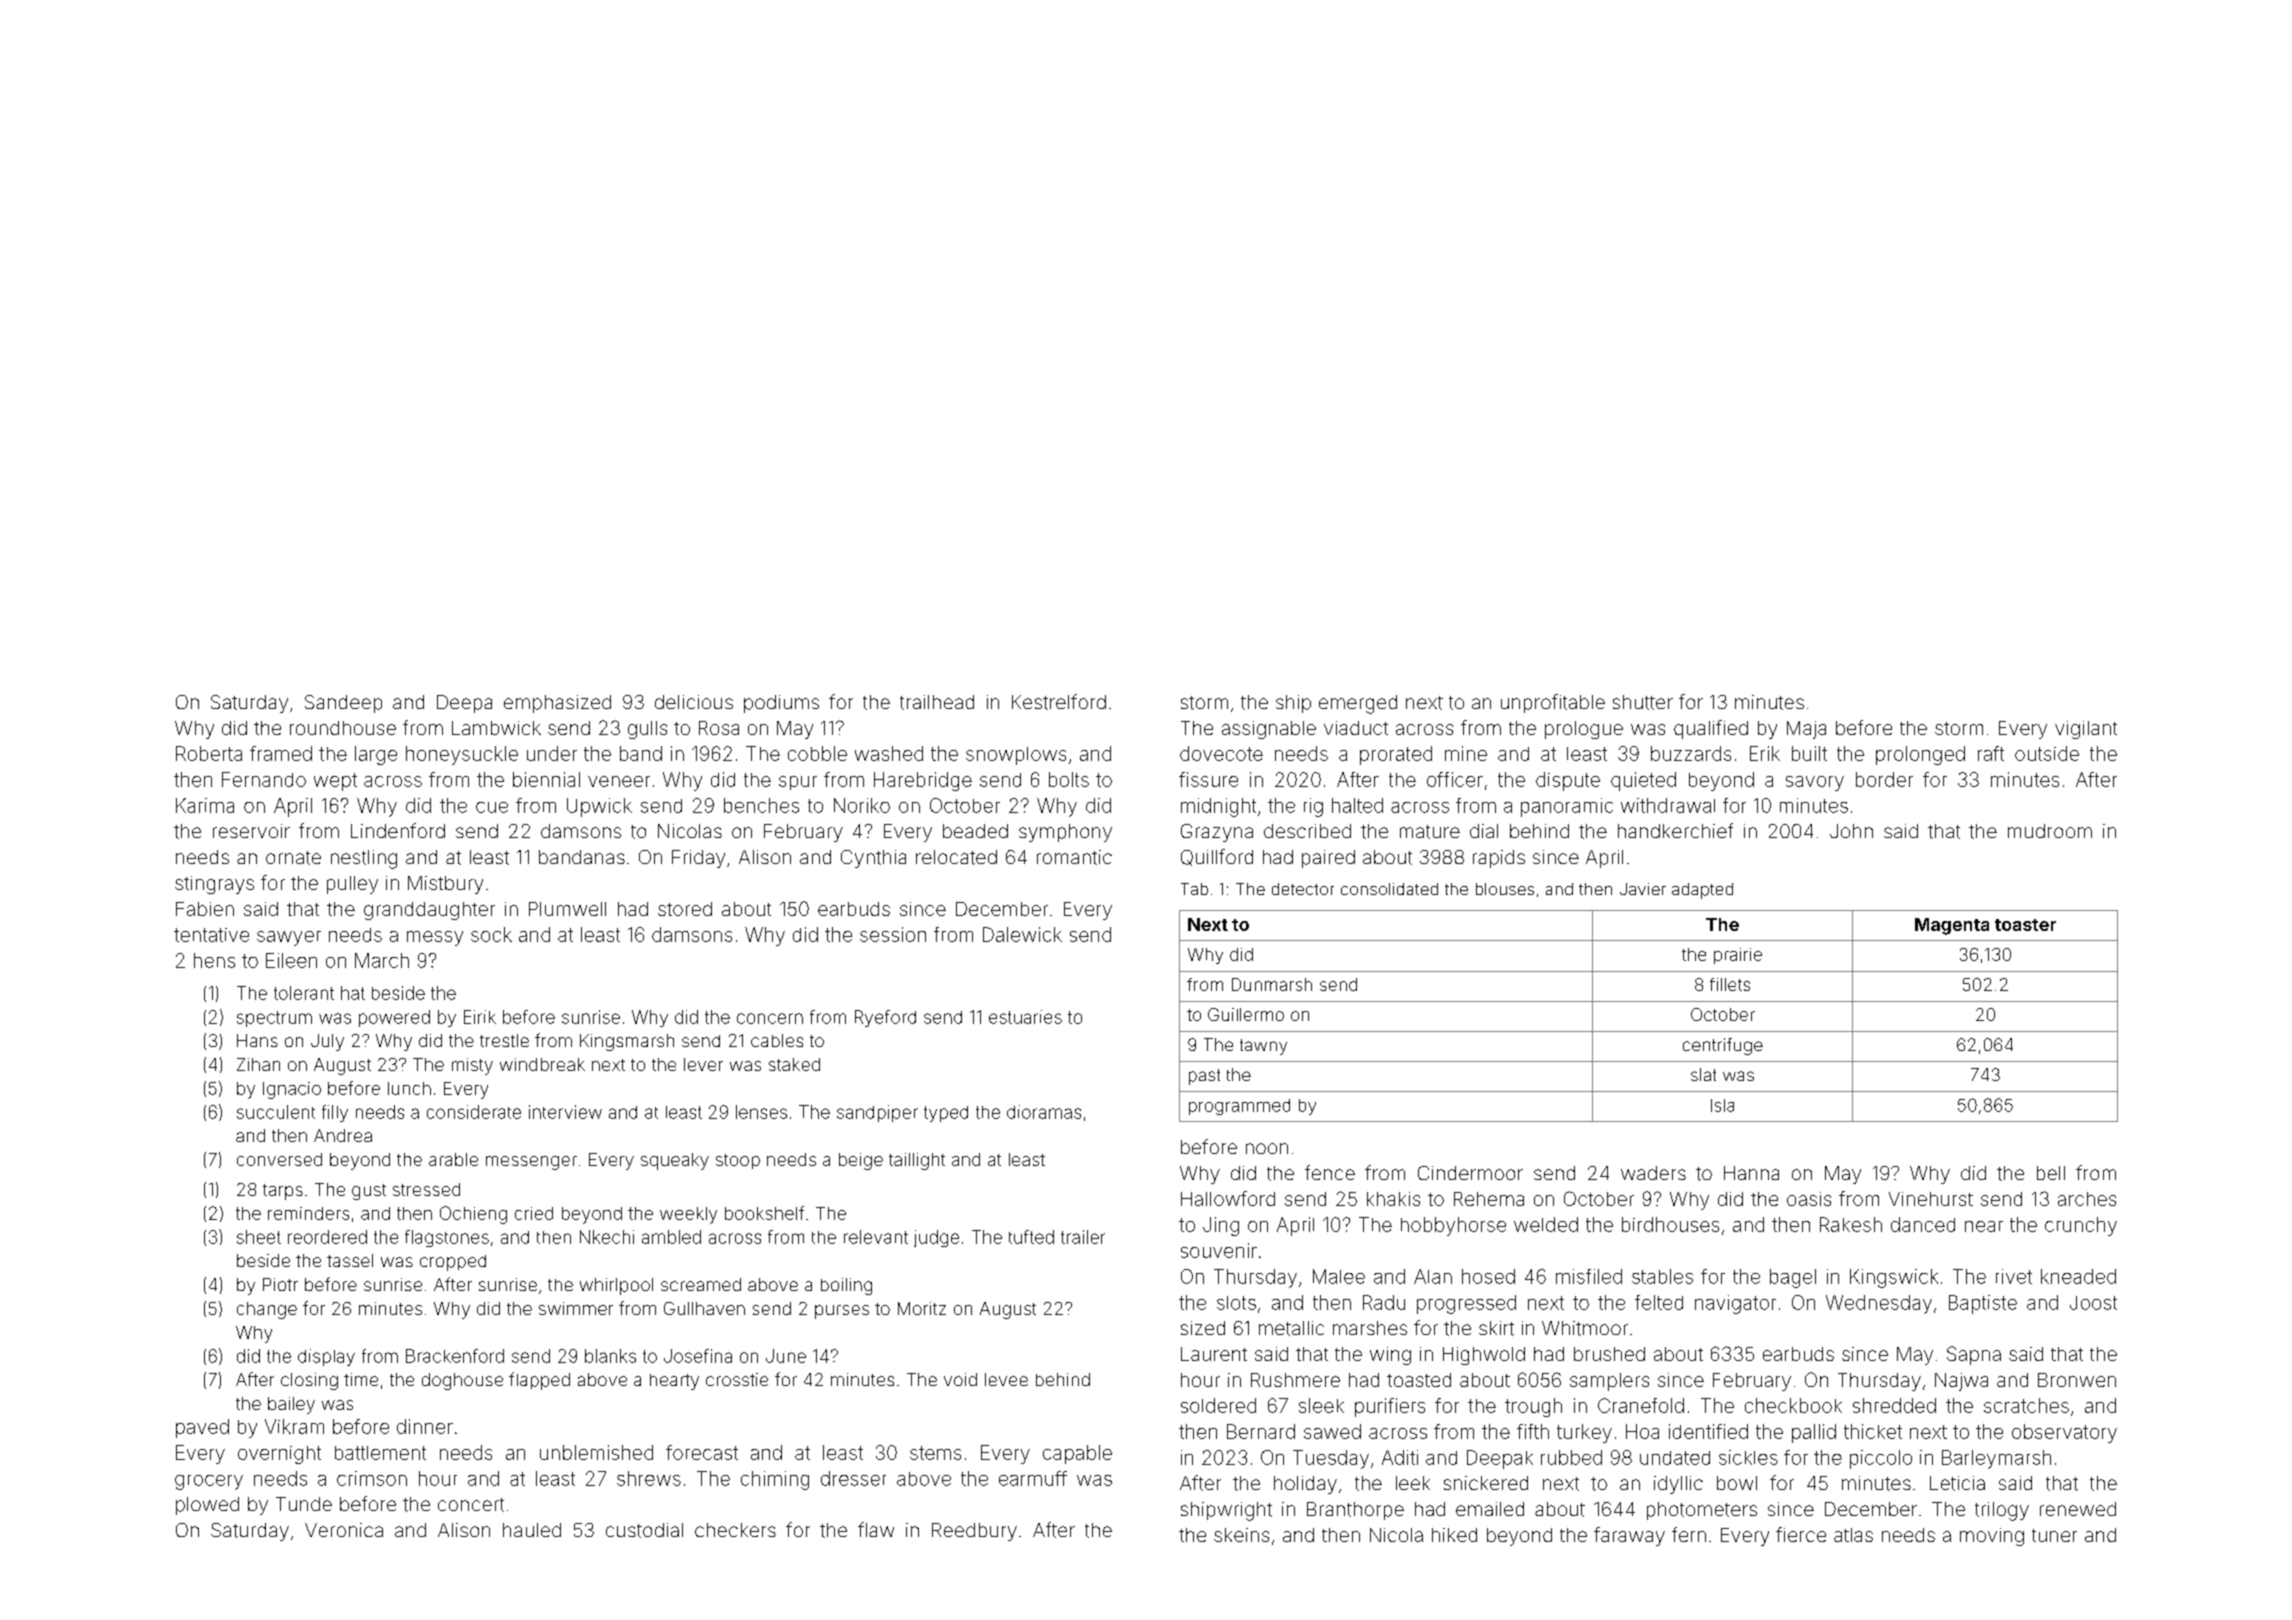  Describe the element at coordinates (794, 1064) in the page. I see `staked` at that location.
